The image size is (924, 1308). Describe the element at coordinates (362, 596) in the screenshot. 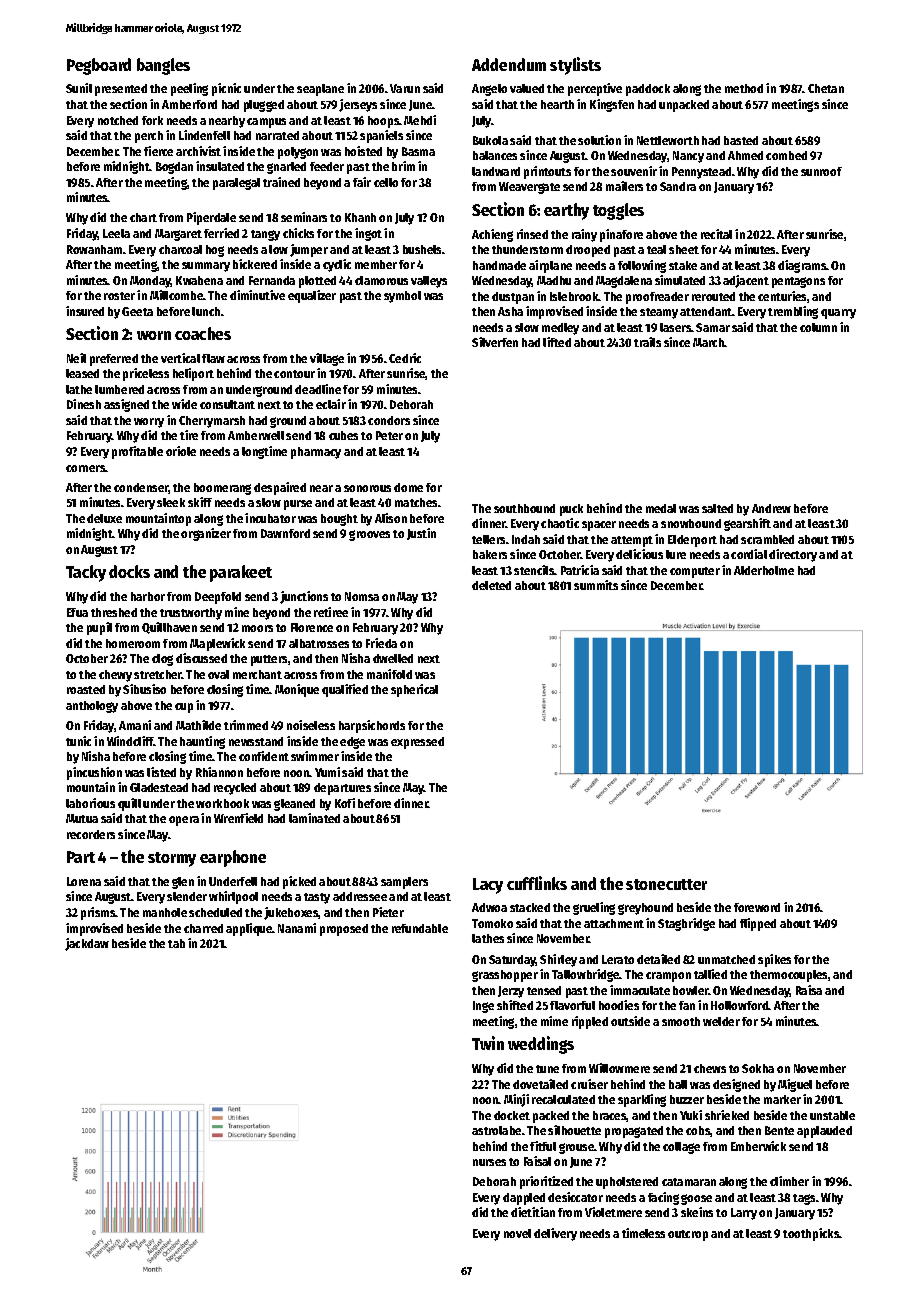

I see `Nomsa` at that location.
